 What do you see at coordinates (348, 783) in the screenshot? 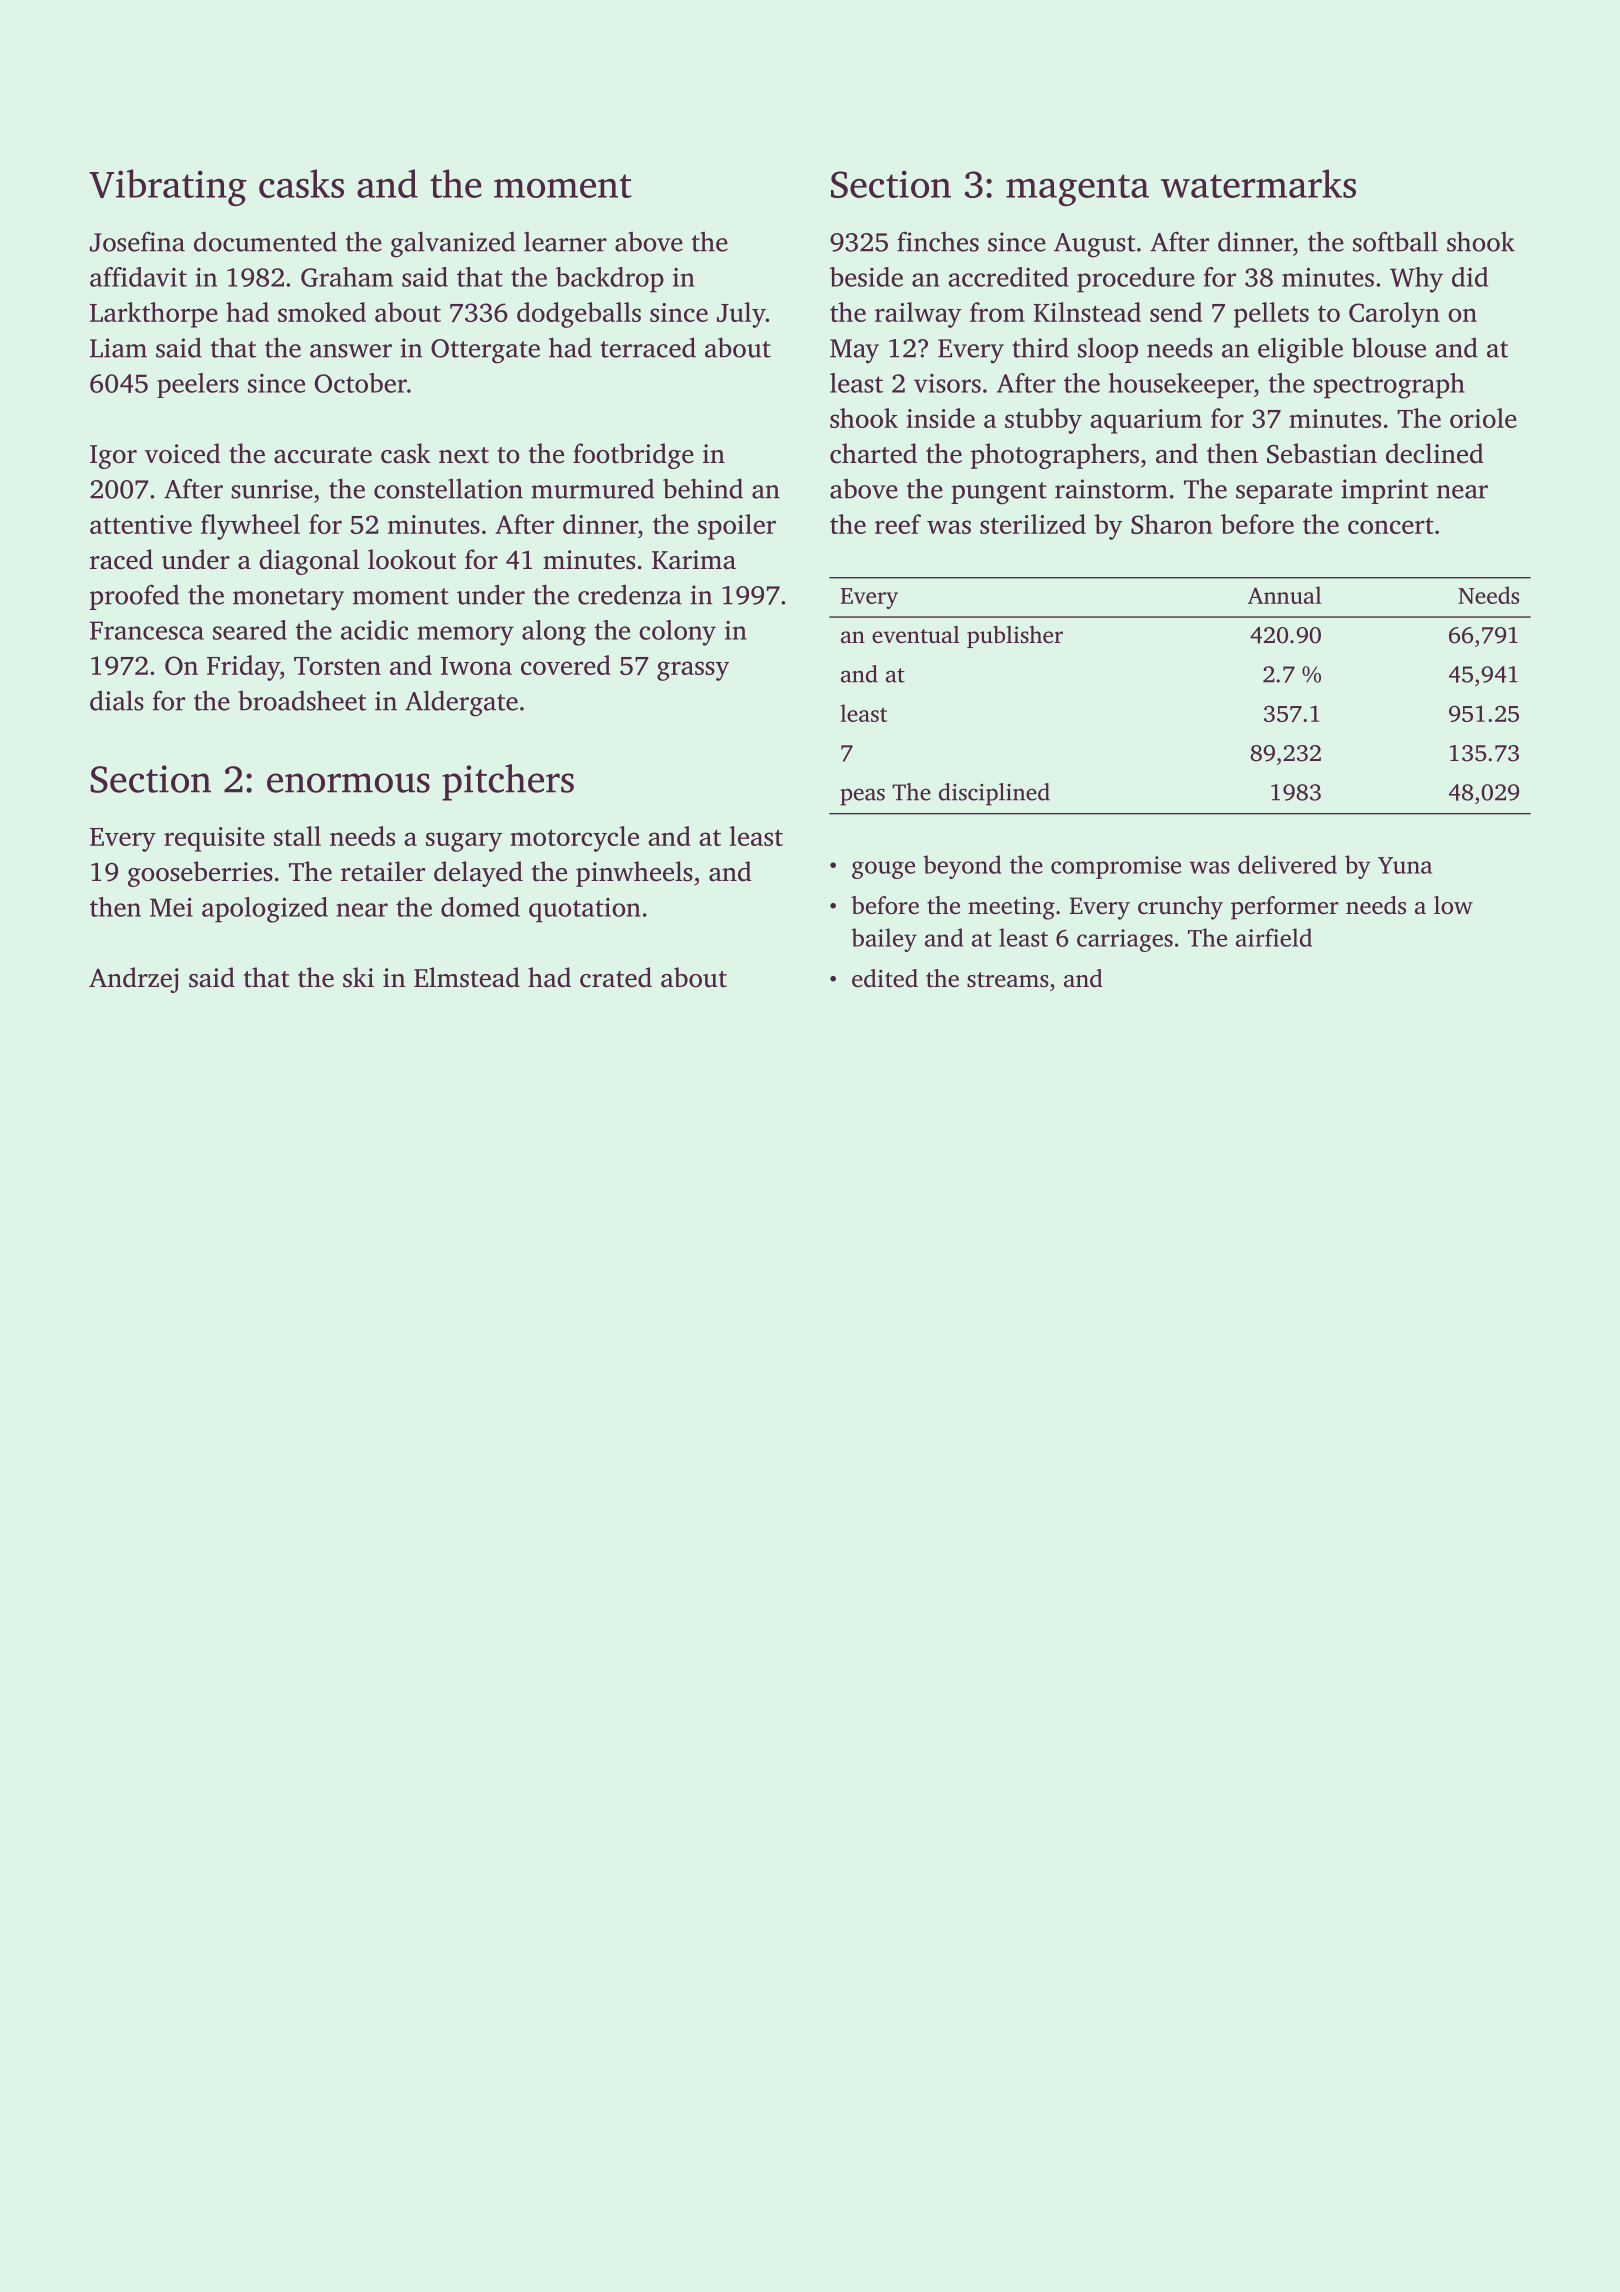
I see `enormous` at bounding box center [348, 783].
